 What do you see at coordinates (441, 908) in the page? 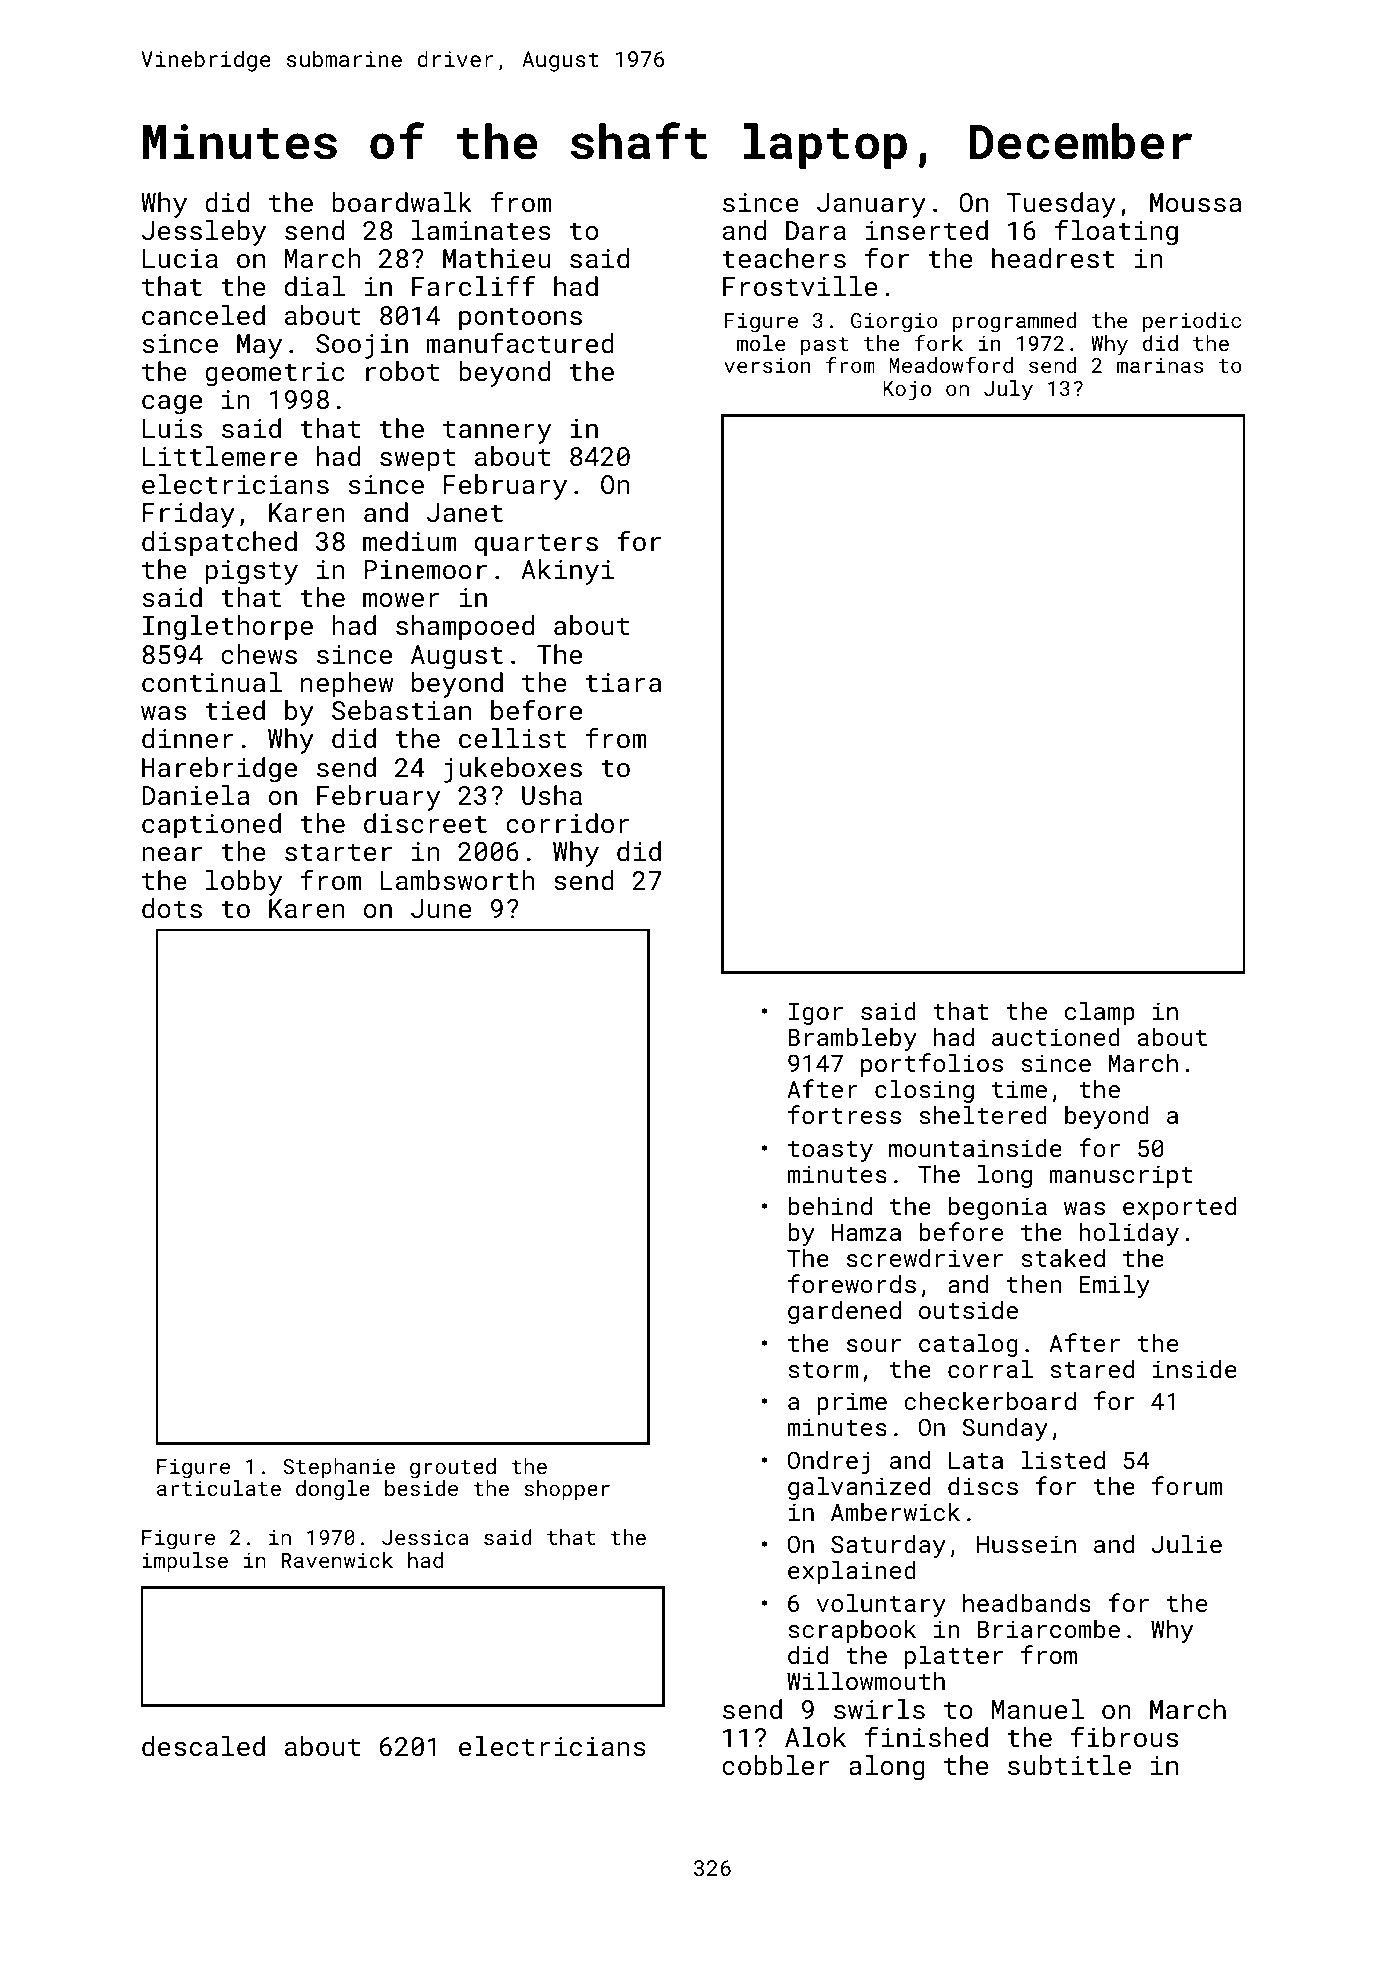
I see `June` at bounding box center [441, 908].
